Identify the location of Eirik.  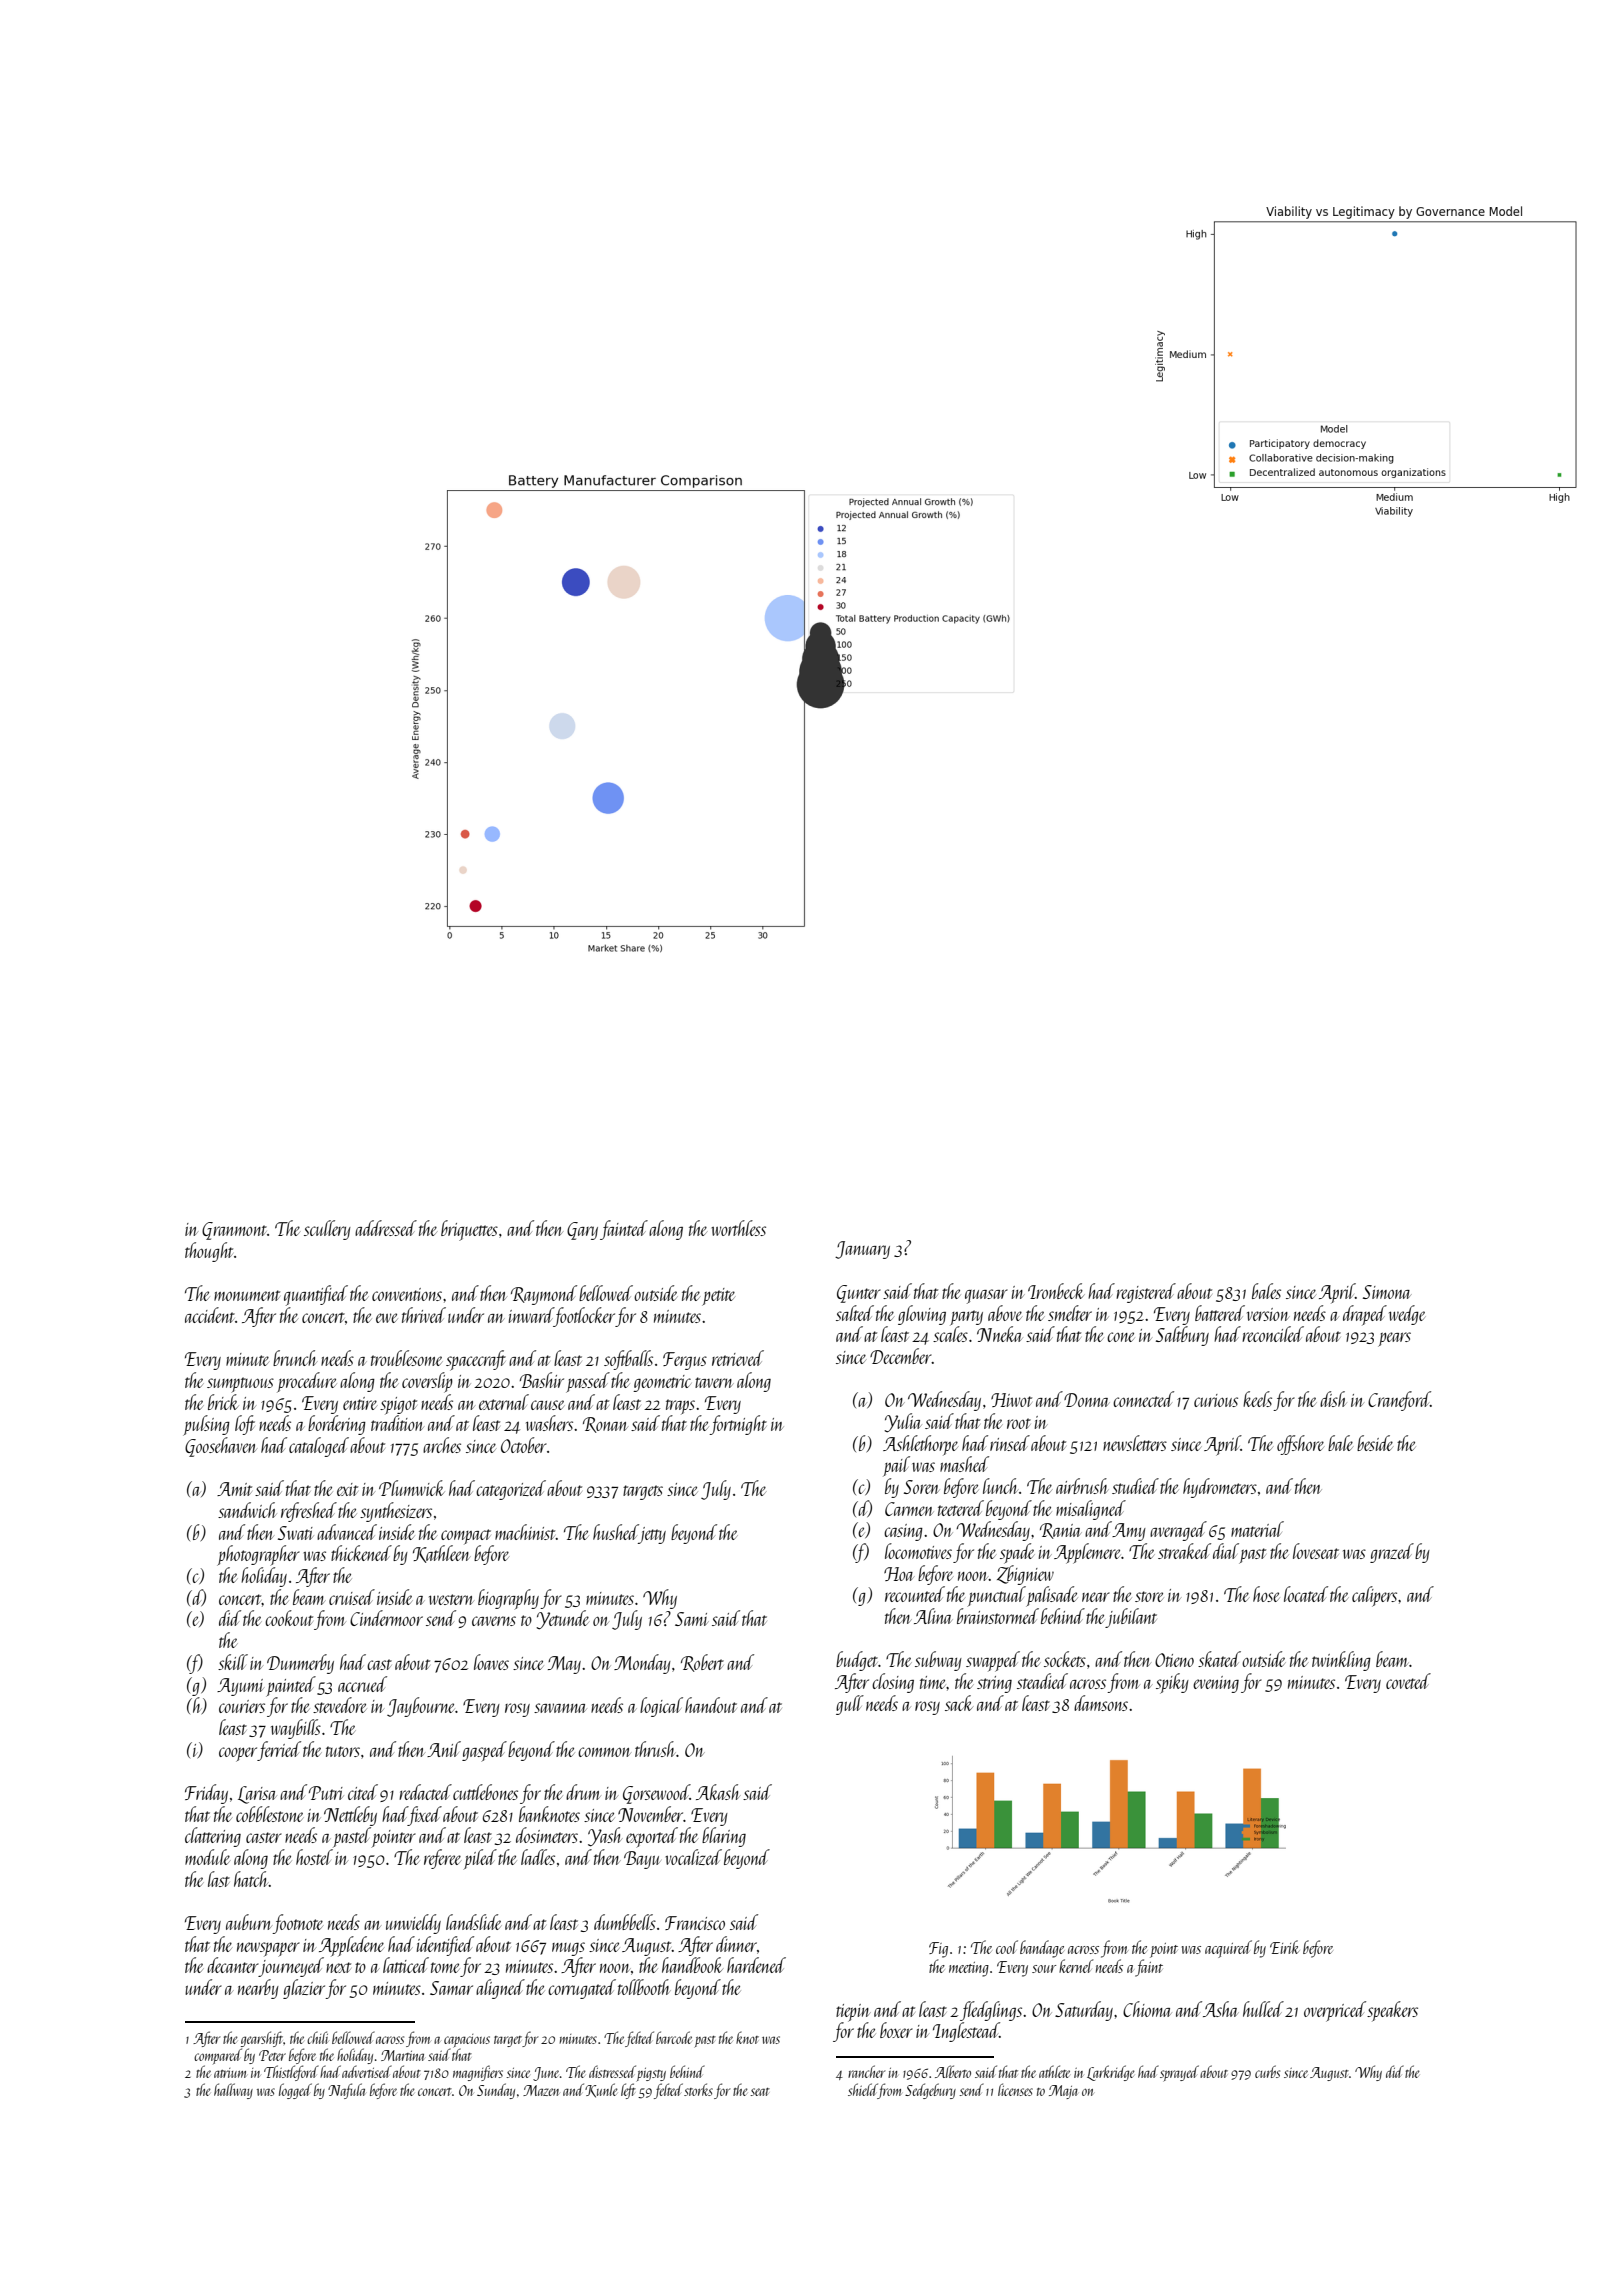
(1285, 1947).
